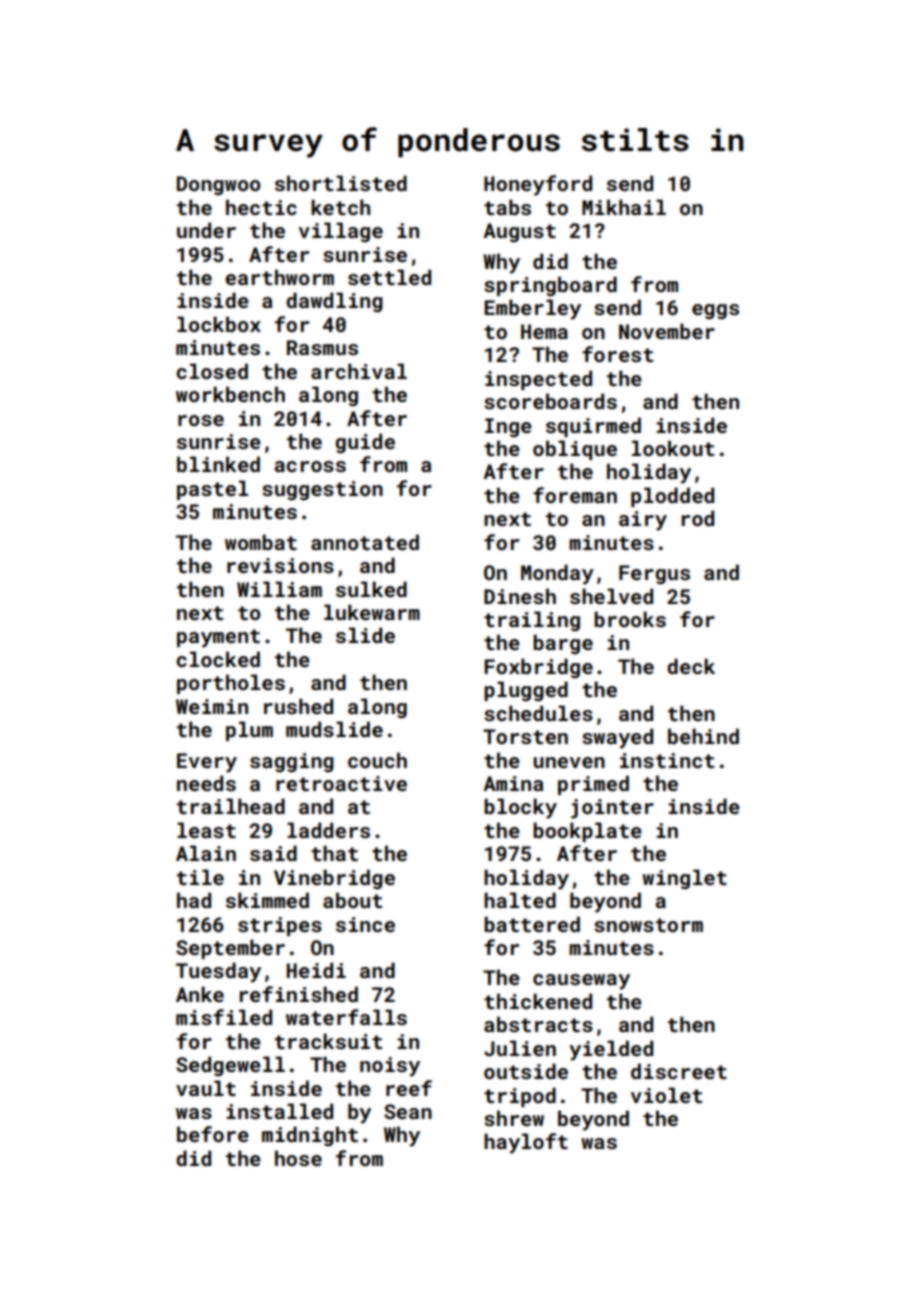 The height and width of the screenshot is (1311, 924). What do you see at coordinates (624, 207) in the screenshot?
I see `Mikhail` at bounding box center [624, 207].
